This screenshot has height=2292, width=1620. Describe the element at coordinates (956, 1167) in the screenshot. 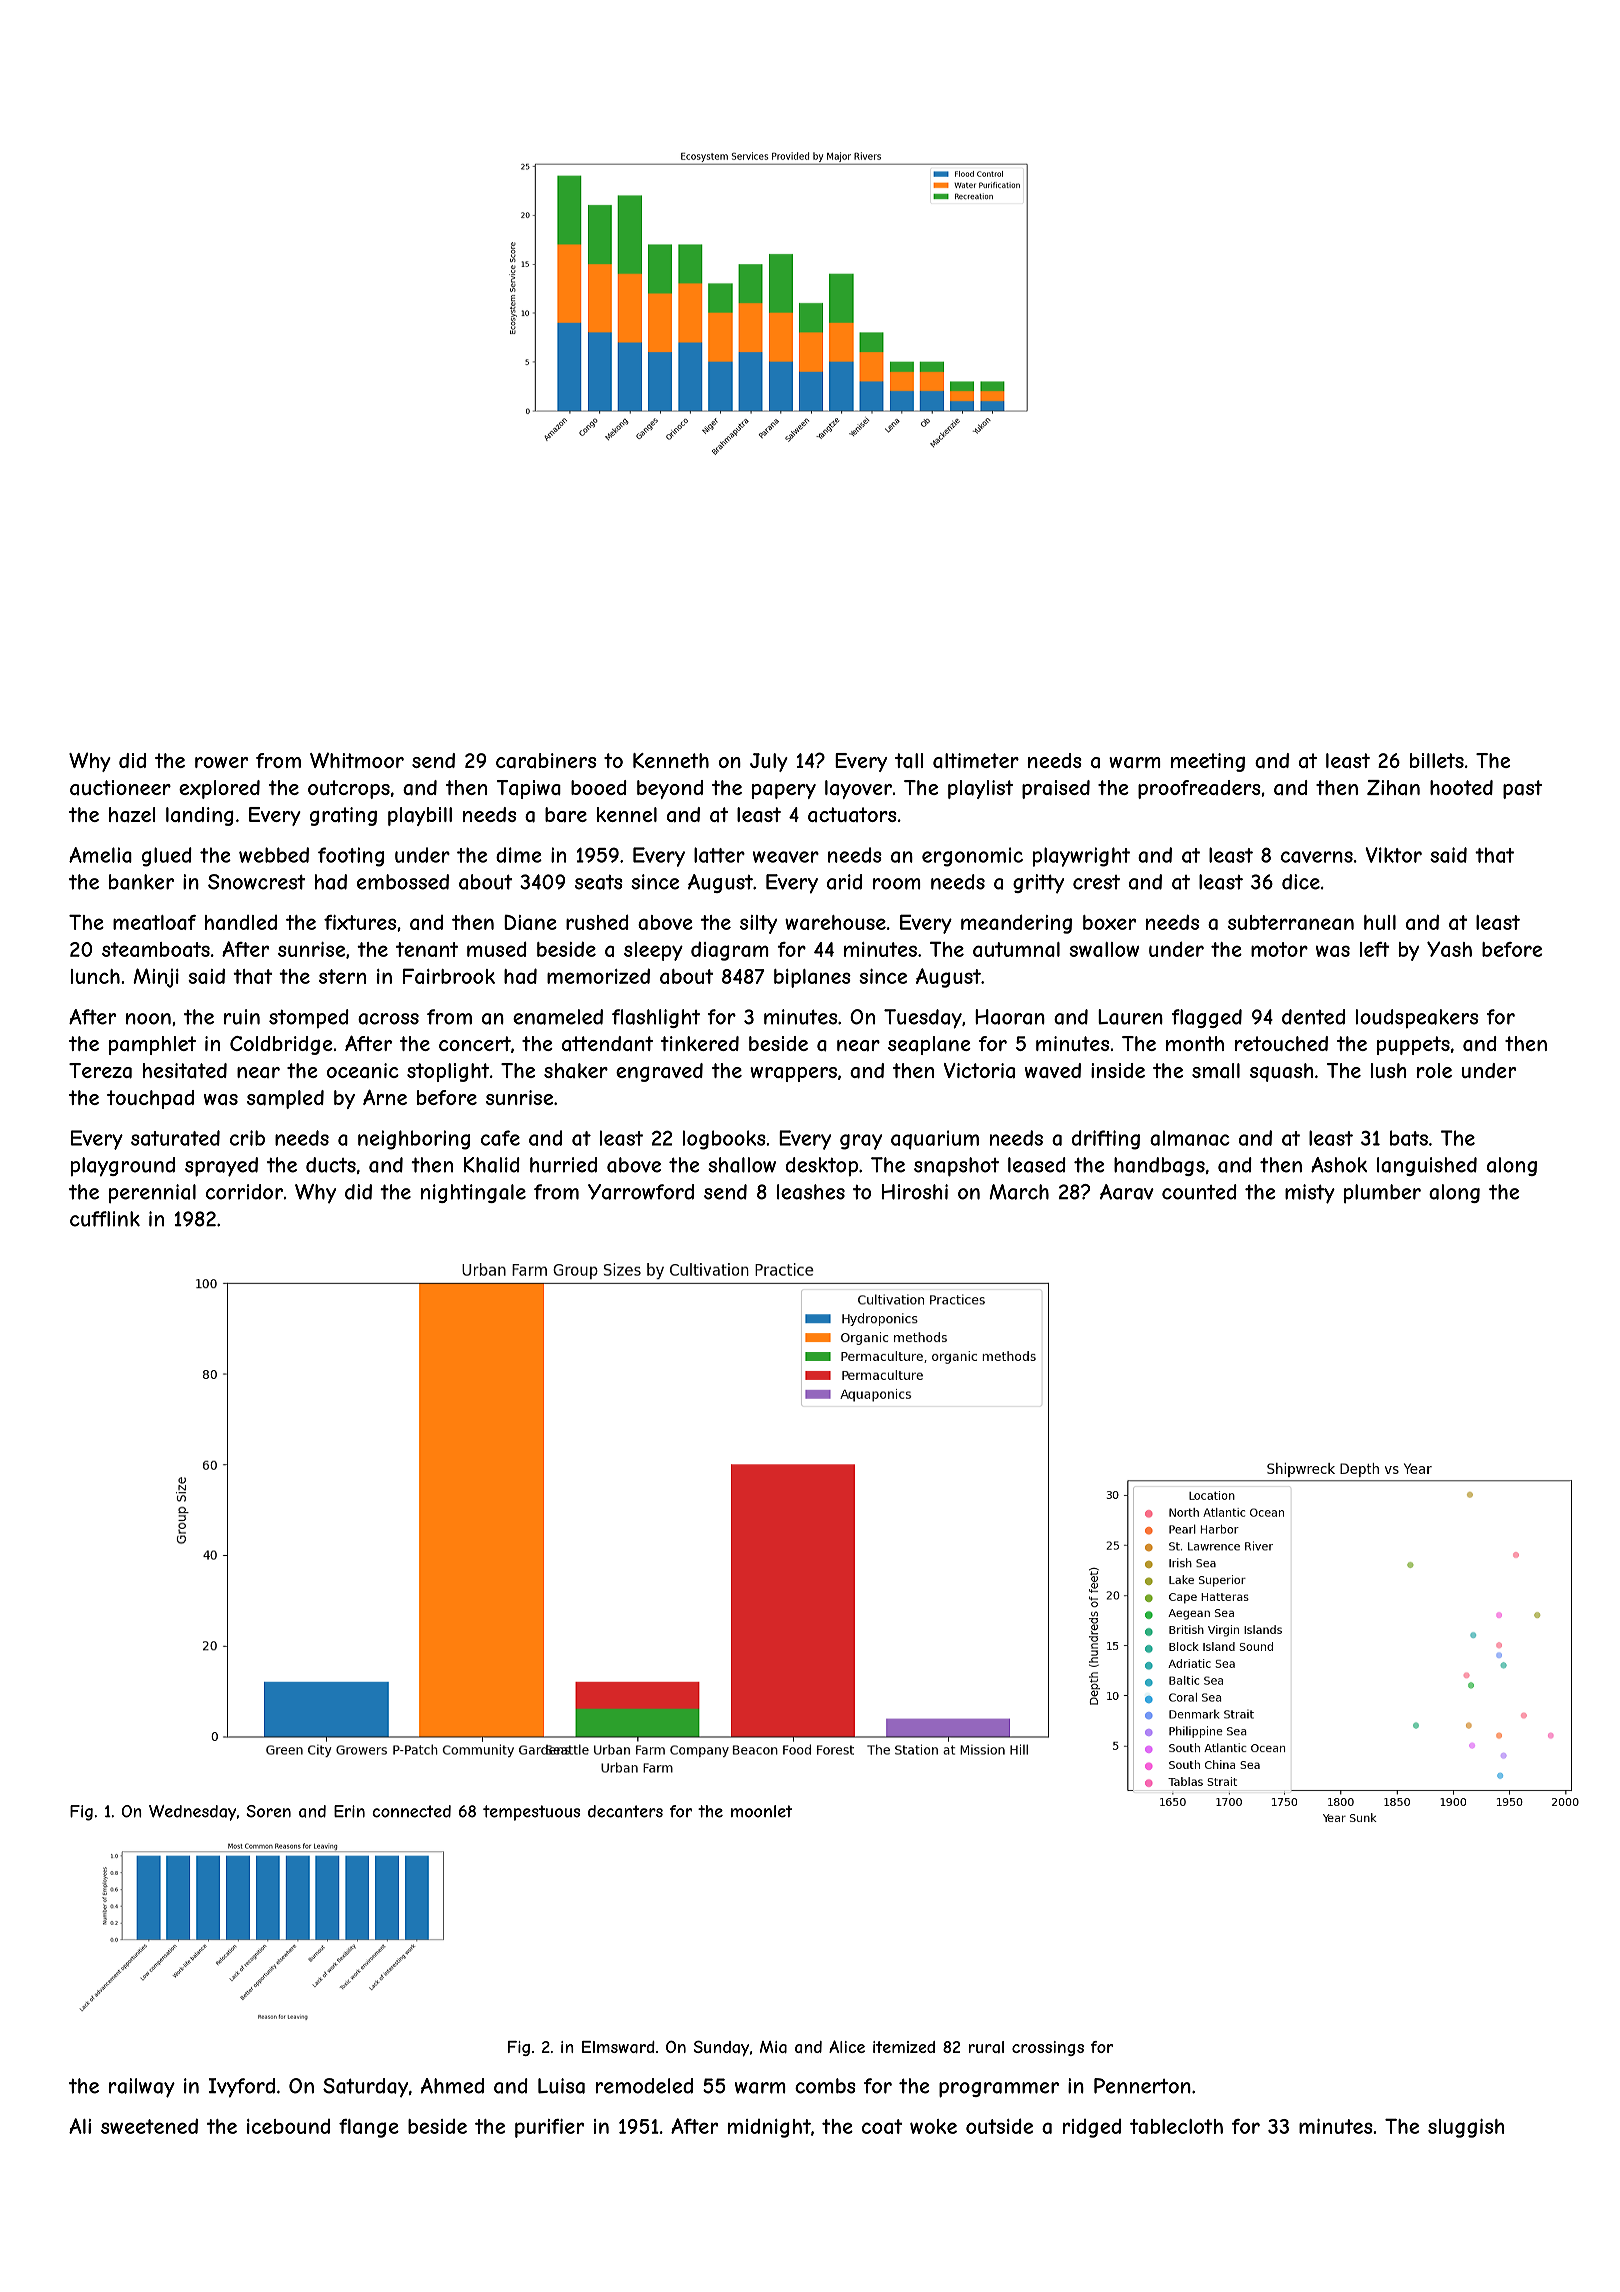

I see `snapshot` at that location.
